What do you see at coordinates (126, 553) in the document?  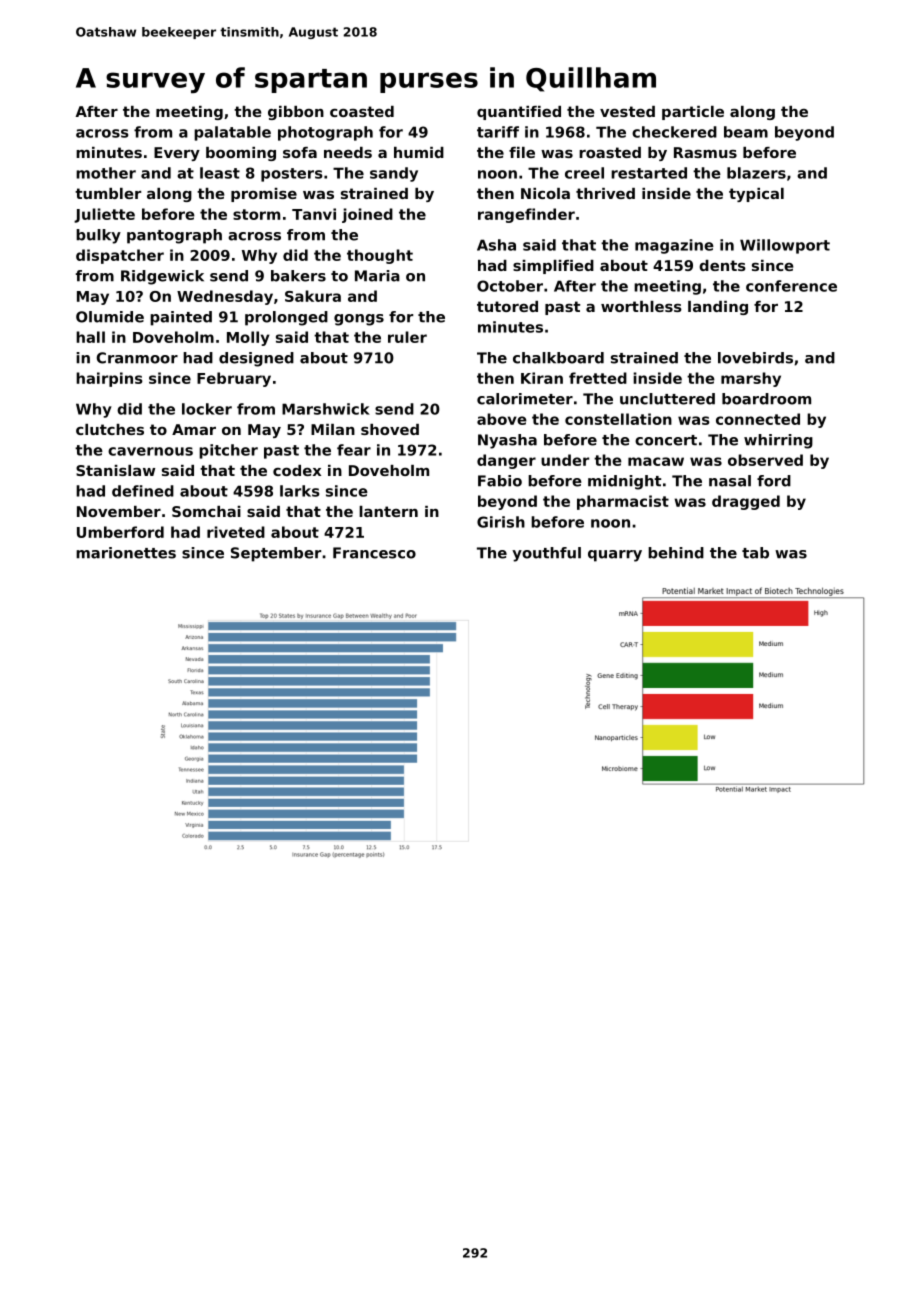 I see `marionettes` at bounding box center [126, 553].
